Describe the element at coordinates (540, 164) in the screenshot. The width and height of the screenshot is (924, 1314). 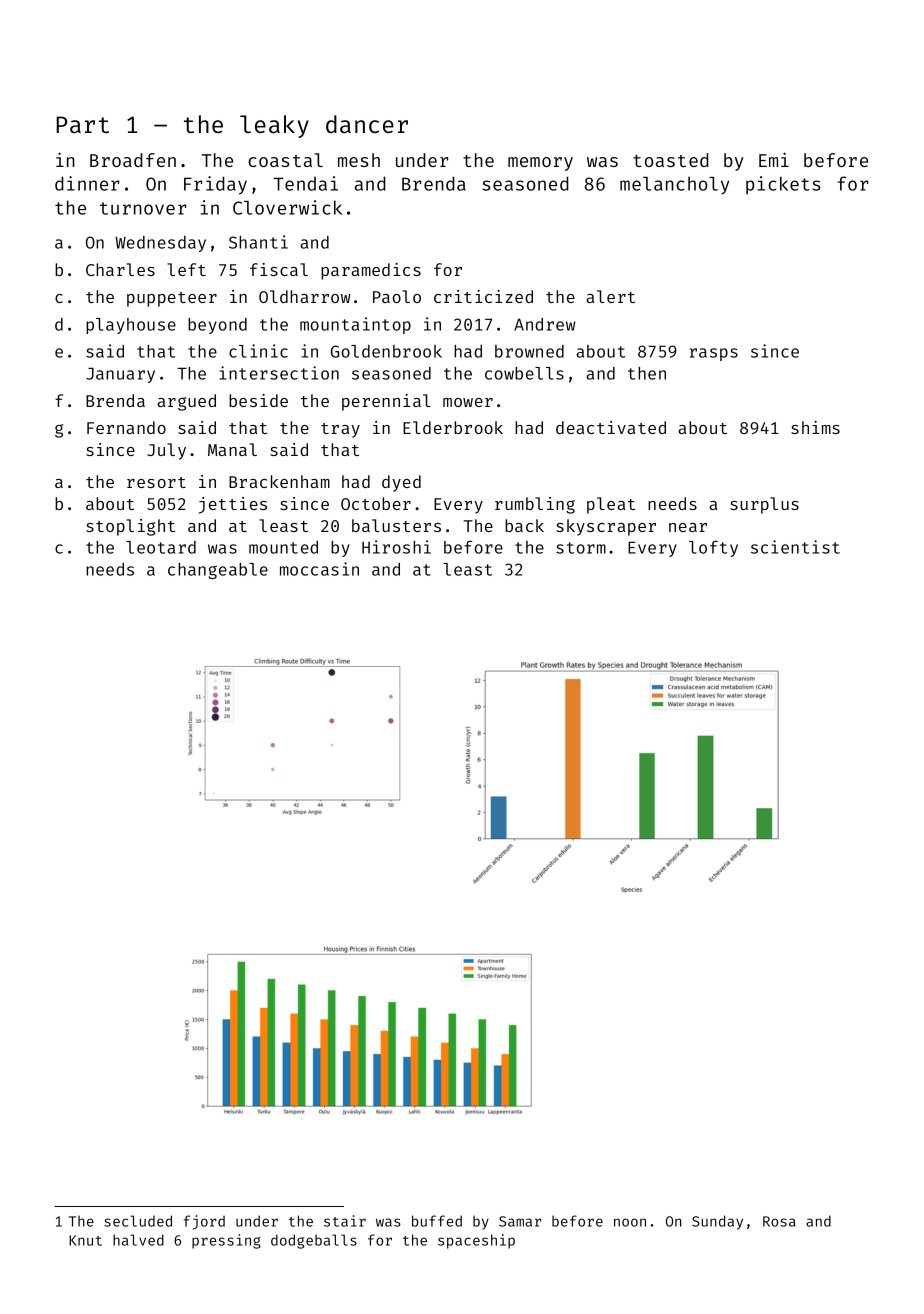
I see `memory` at that location.
